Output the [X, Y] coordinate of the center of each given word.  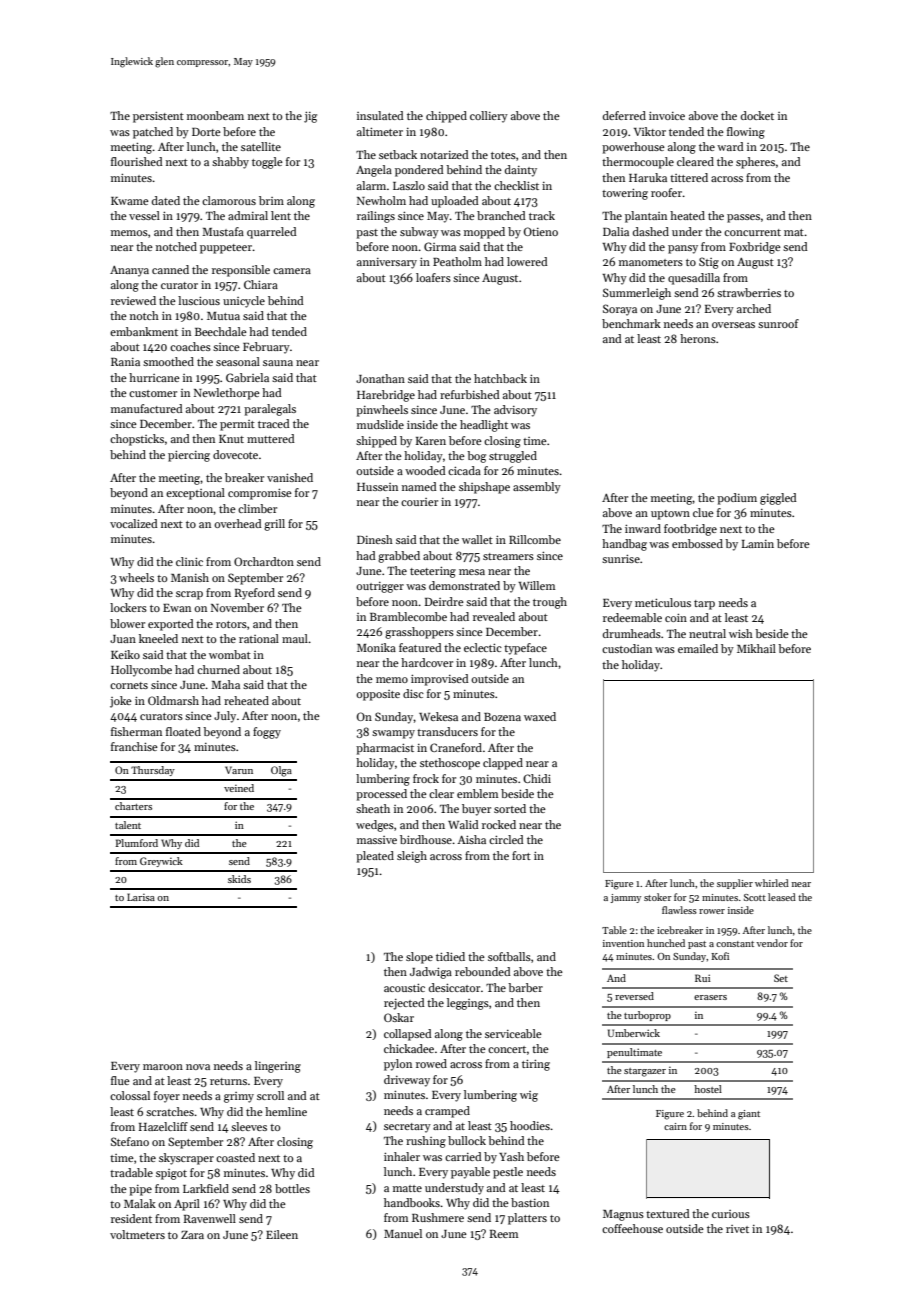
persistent [158, 117]
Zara [192, 1235]
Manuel [403, 1233]
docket [757, 115]
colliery [489, 117]
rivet [737, 1229]
